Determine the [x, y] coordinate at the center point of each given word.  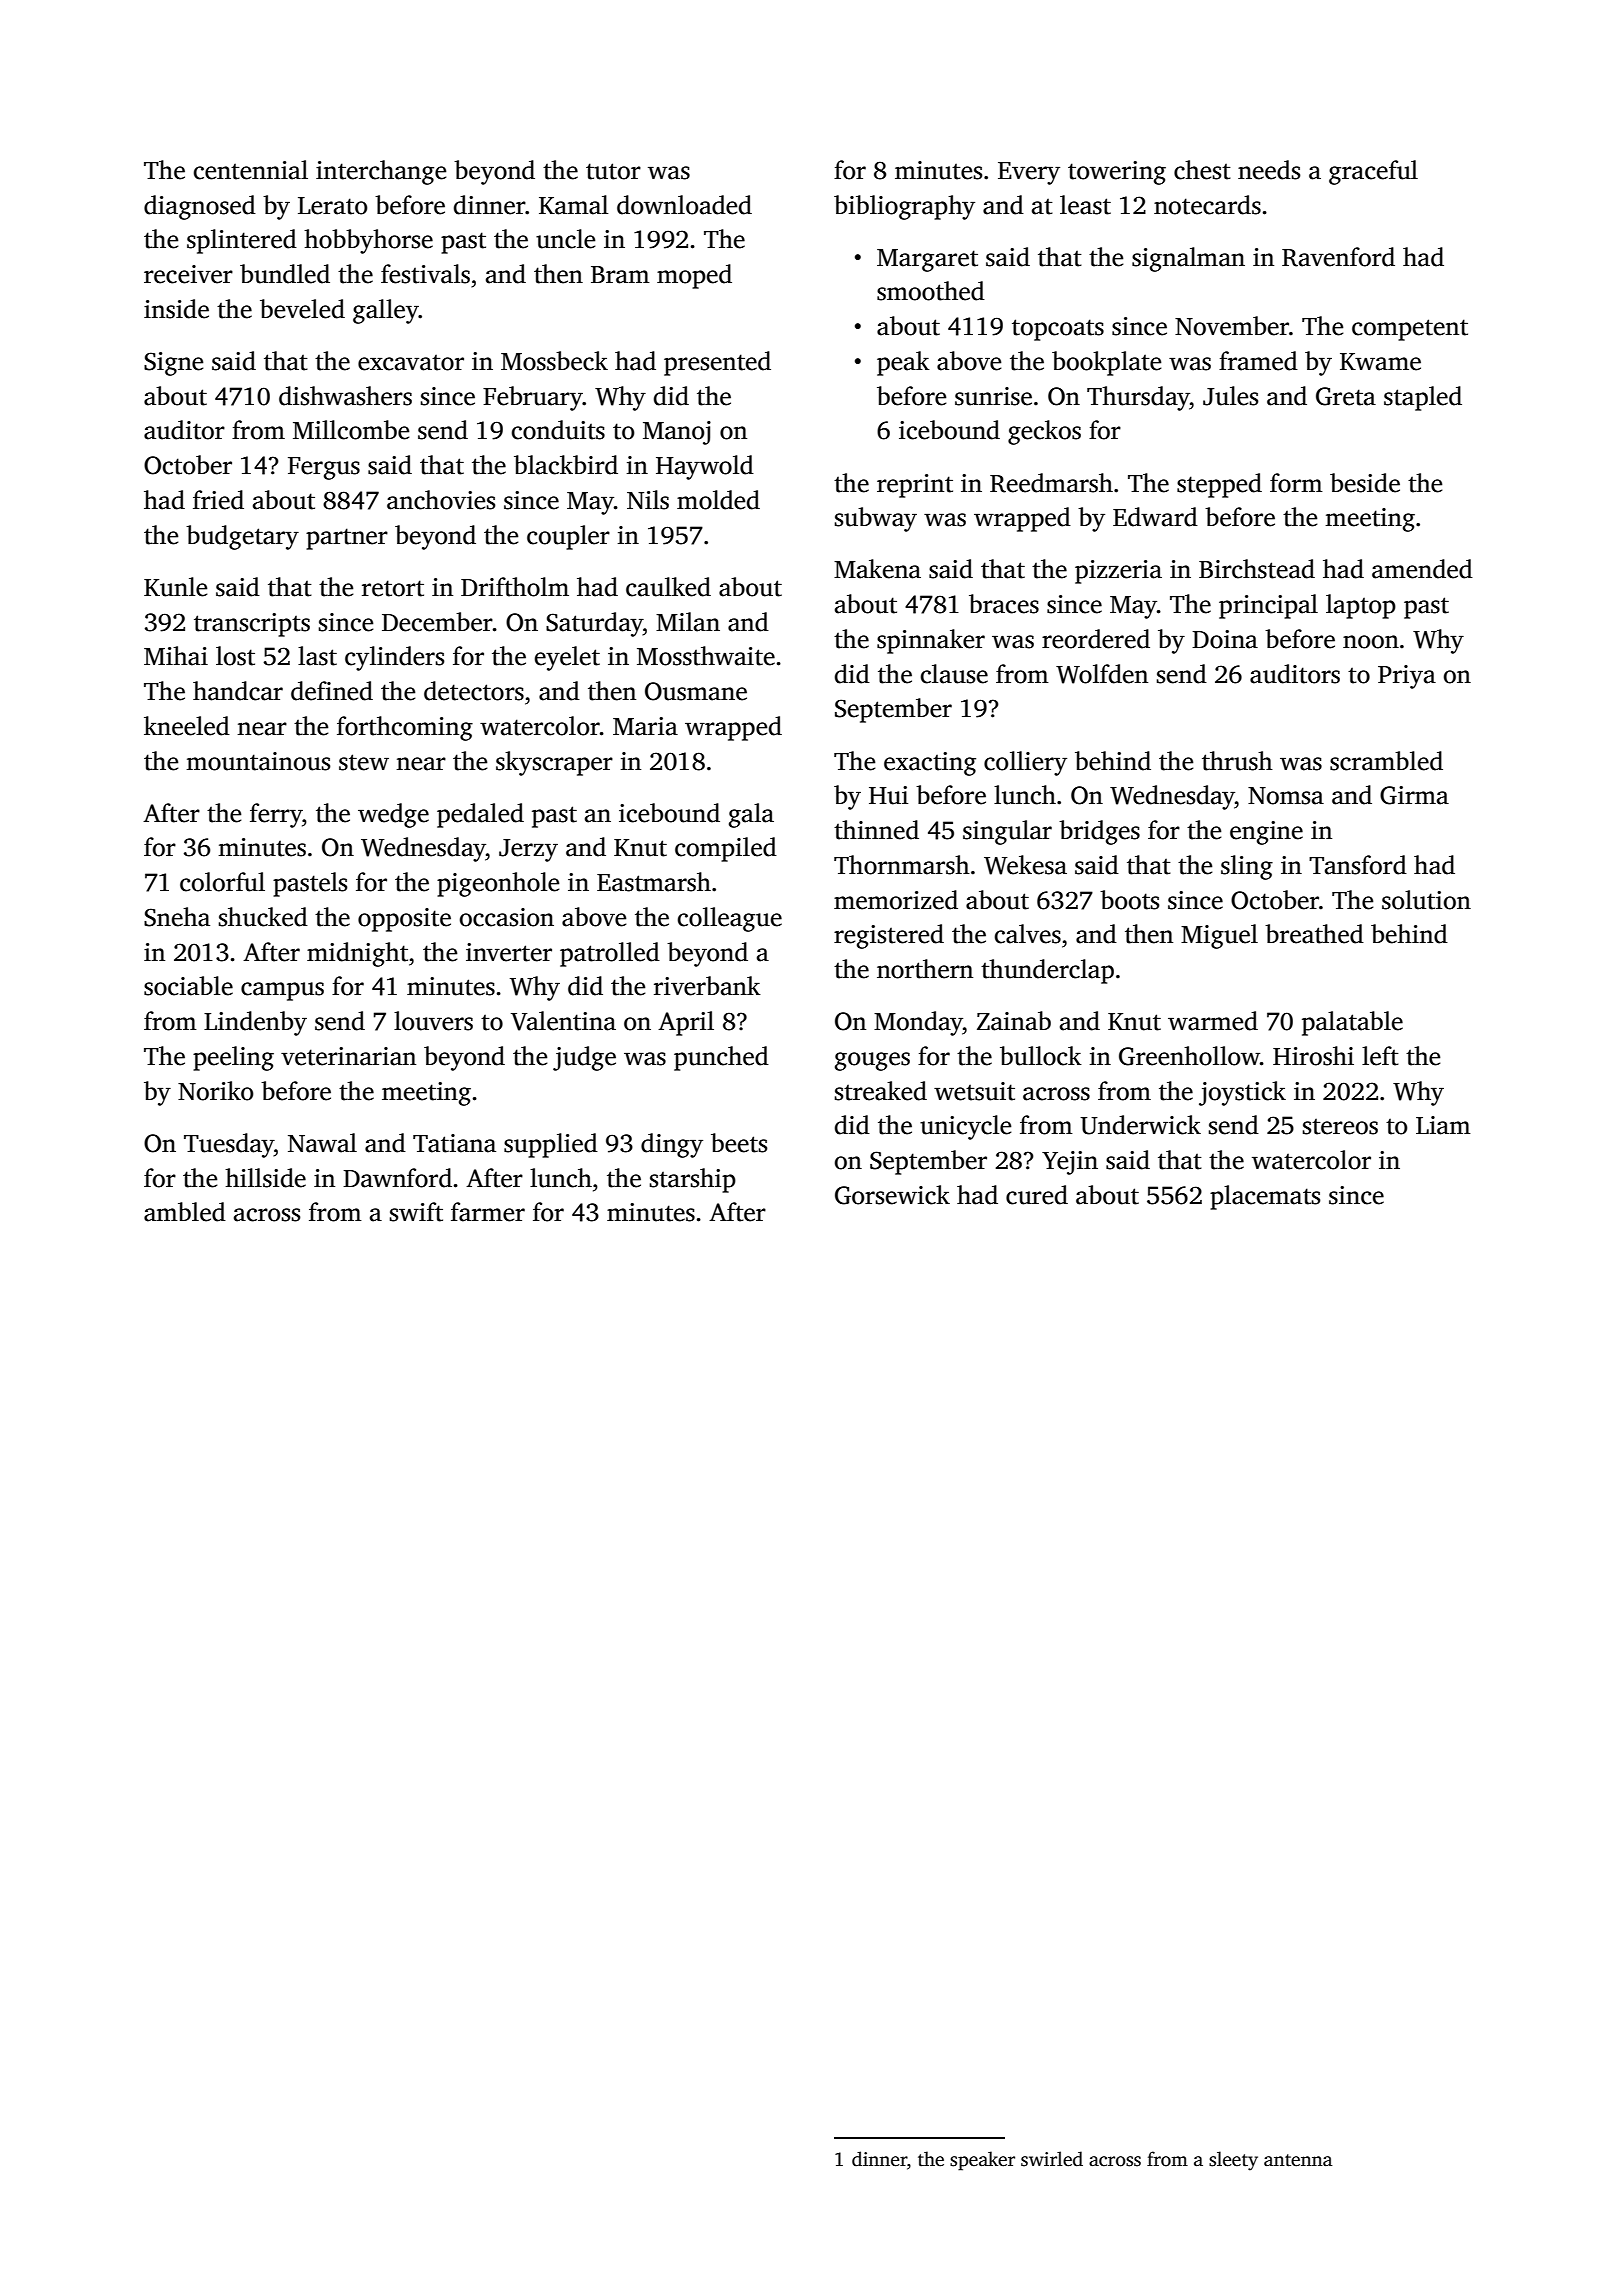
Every [1029, 173]
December [437, 622]
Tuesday [229, 1145]
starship [693, 1180]
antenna [1298, 2160]
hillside [265, 1178]
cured [1037, 1195]
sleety [1233, 2161]
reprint [915, 486]
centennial [251, 170]
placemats [1265, 1197]
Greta [1346, 396]
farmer [488, 1212]
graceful [1373, 172]
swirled [1052, 2159]
